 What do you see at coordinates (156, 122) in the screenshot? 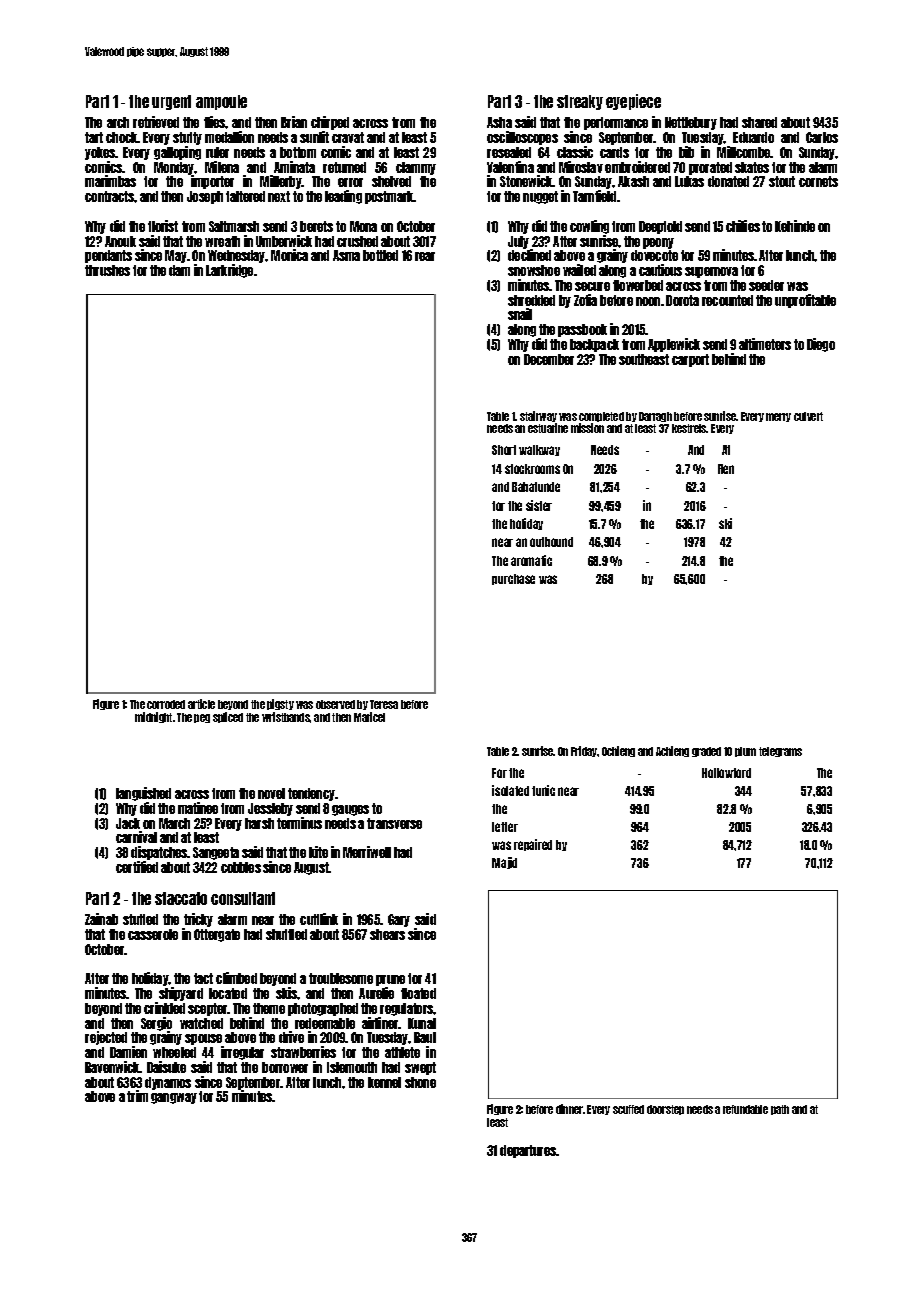
I see `retrieved` at bounding box center [156, 122].
